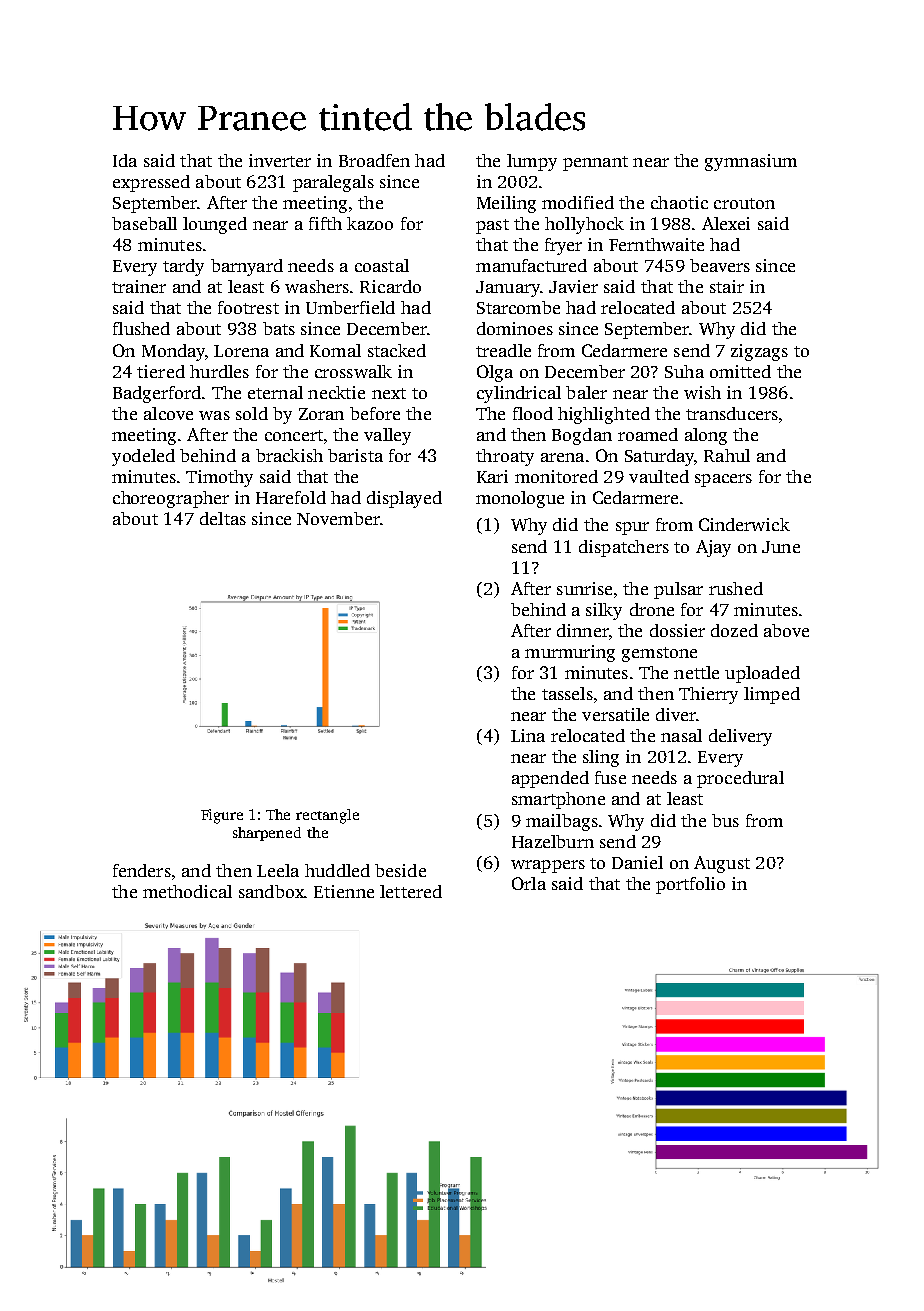 The width and height of the screenshot is (924, 1311). Describe the element at coordinates (604, 415) in the screenshot. I see `highlighted` at that location.
